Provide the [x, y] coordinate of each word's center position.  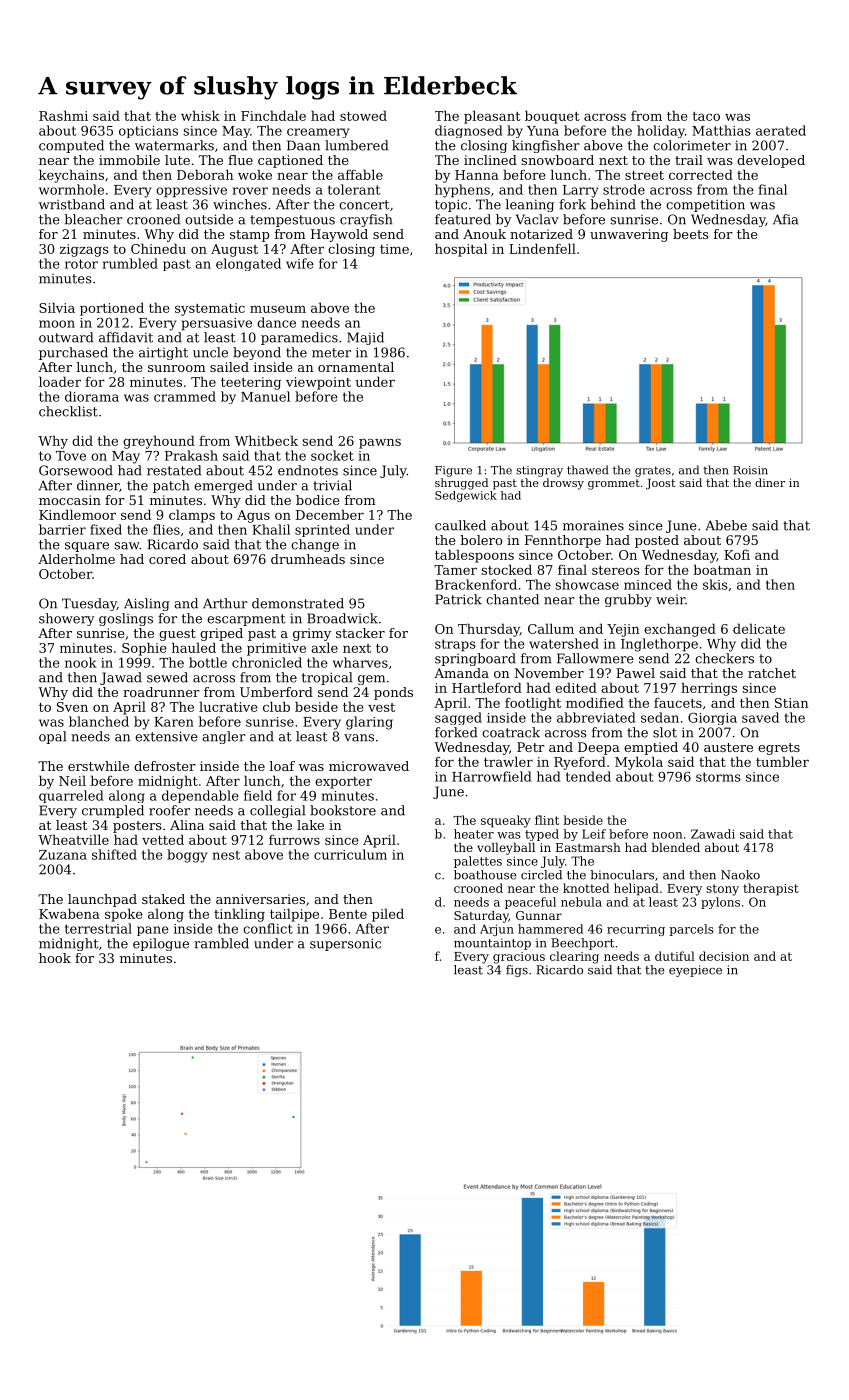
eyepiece [695, 971]
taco [706, 116]
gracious [519, 958]
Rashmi [63, 115]
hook [55, 958]
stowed [363, 115]
